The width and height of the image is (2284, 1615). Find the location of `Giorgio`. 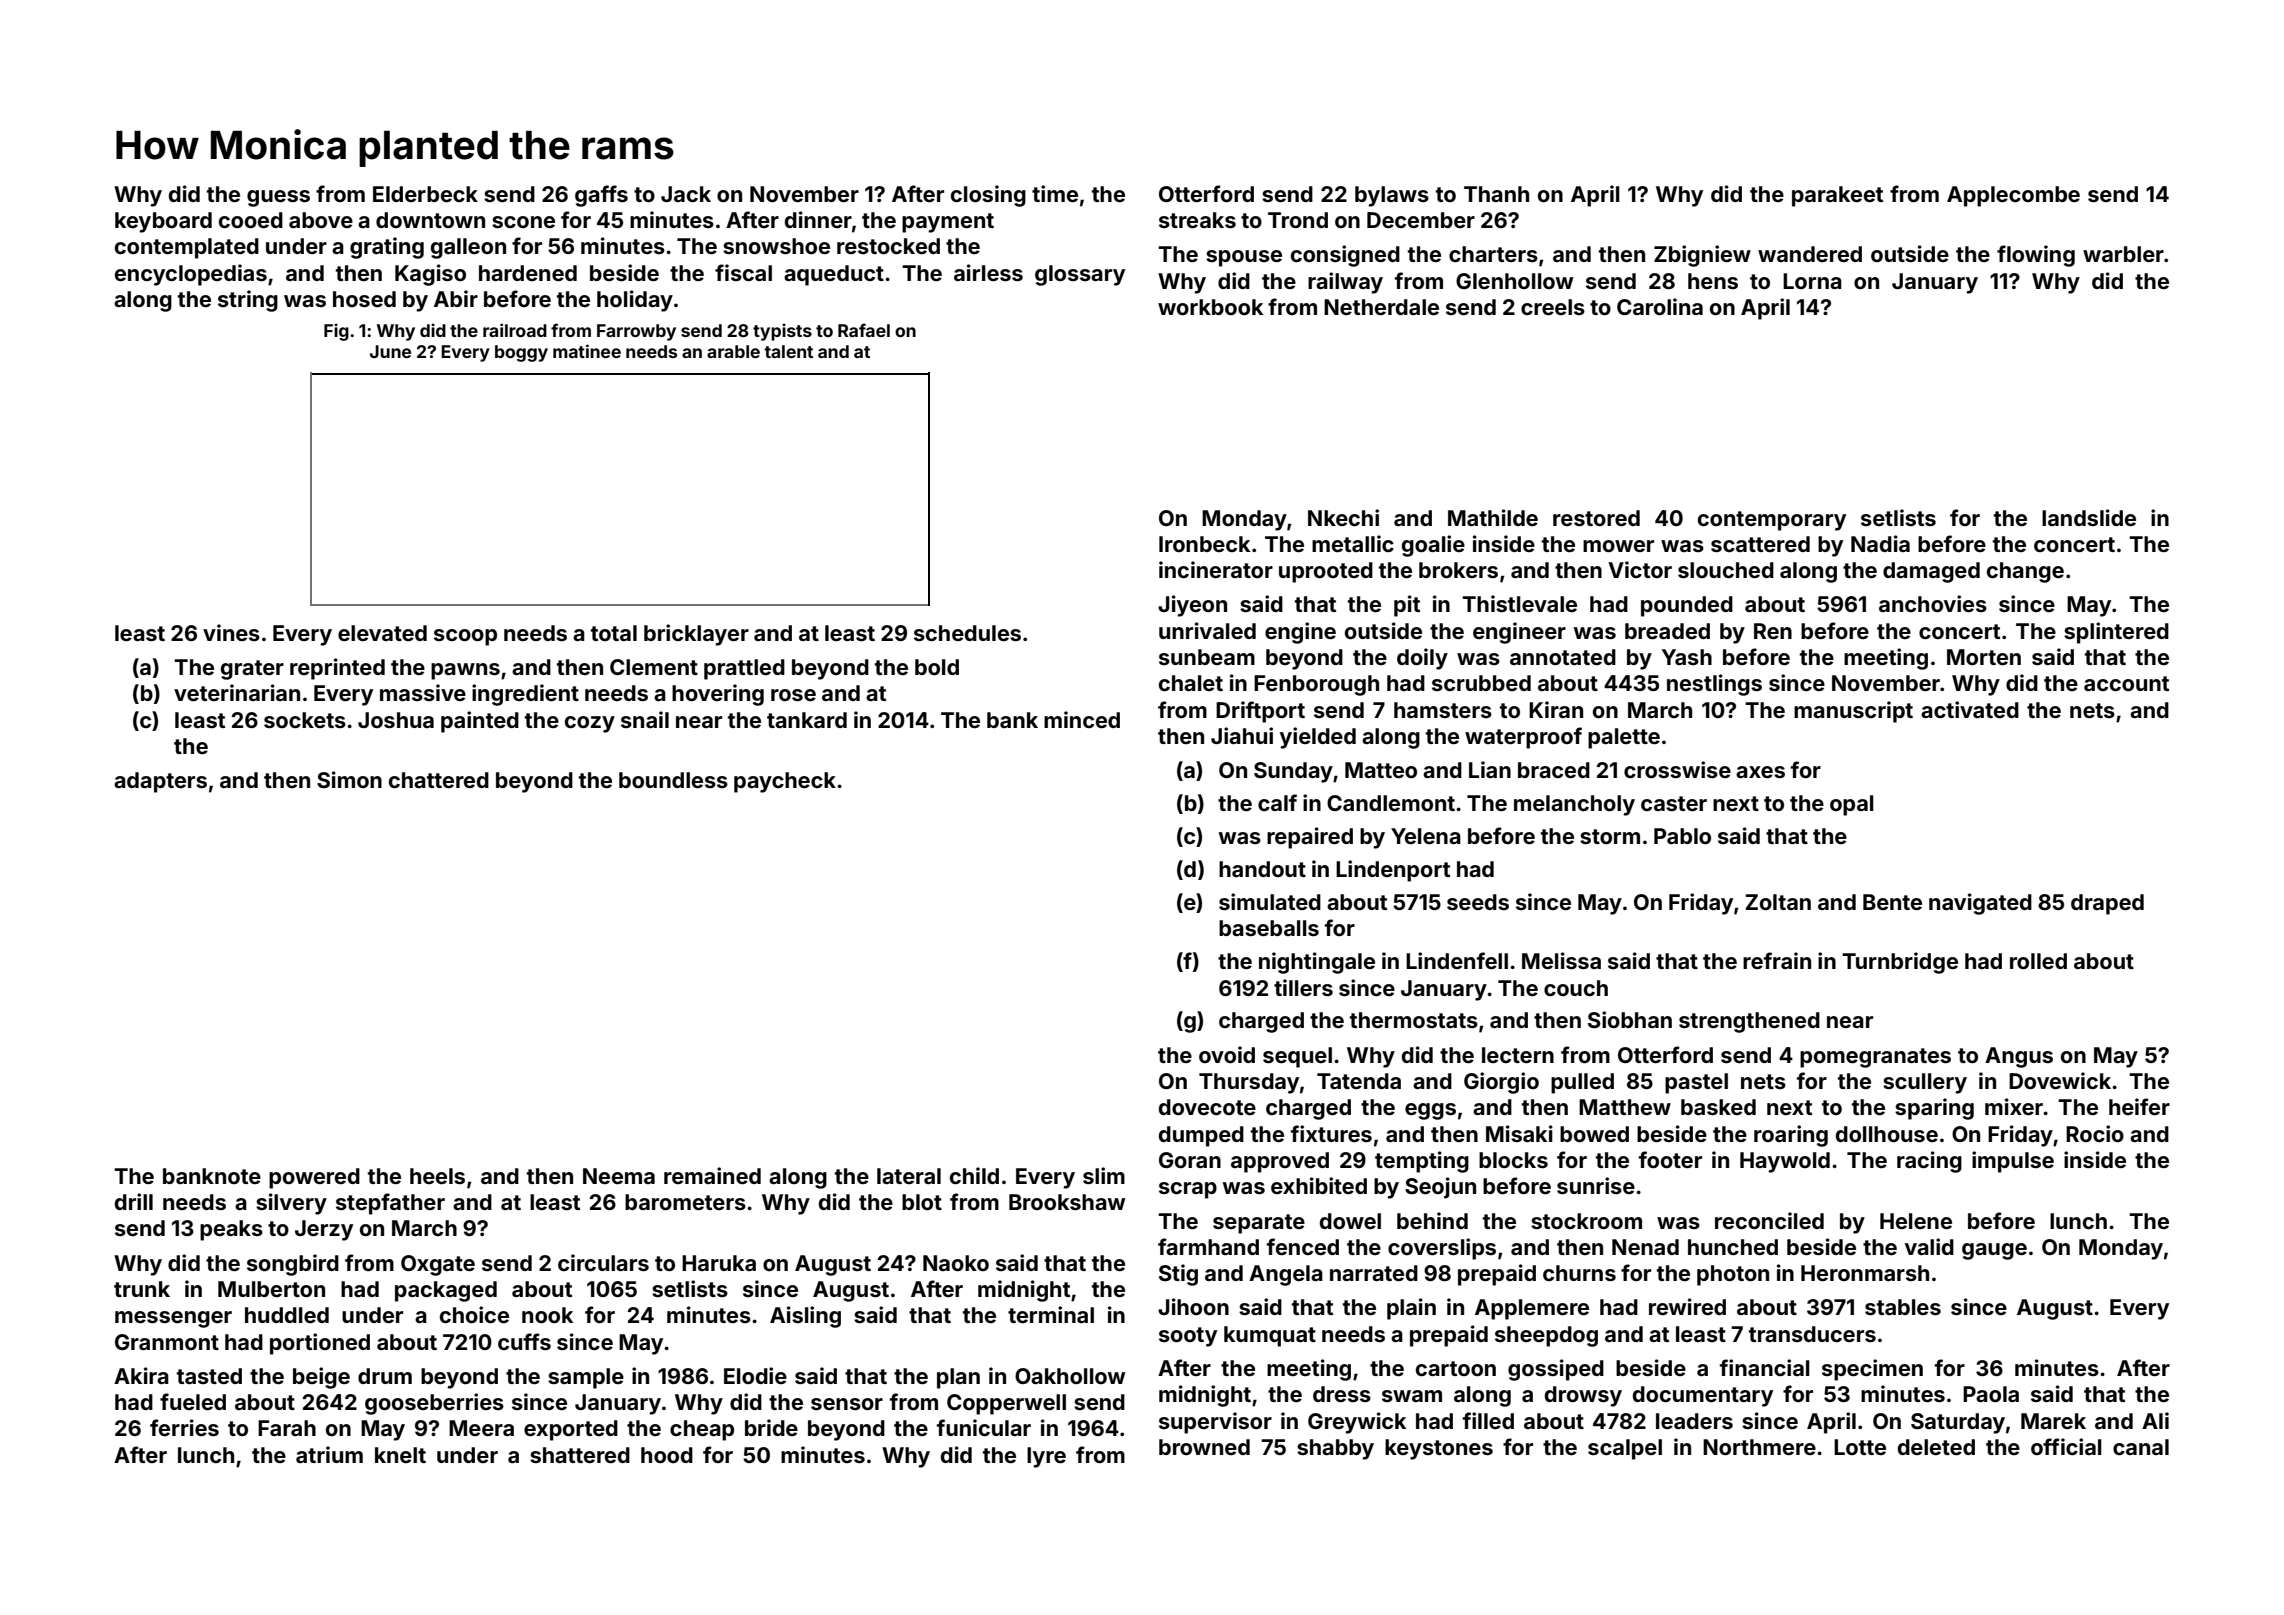

Giorgio is located at coordinates (1501, 1083).
